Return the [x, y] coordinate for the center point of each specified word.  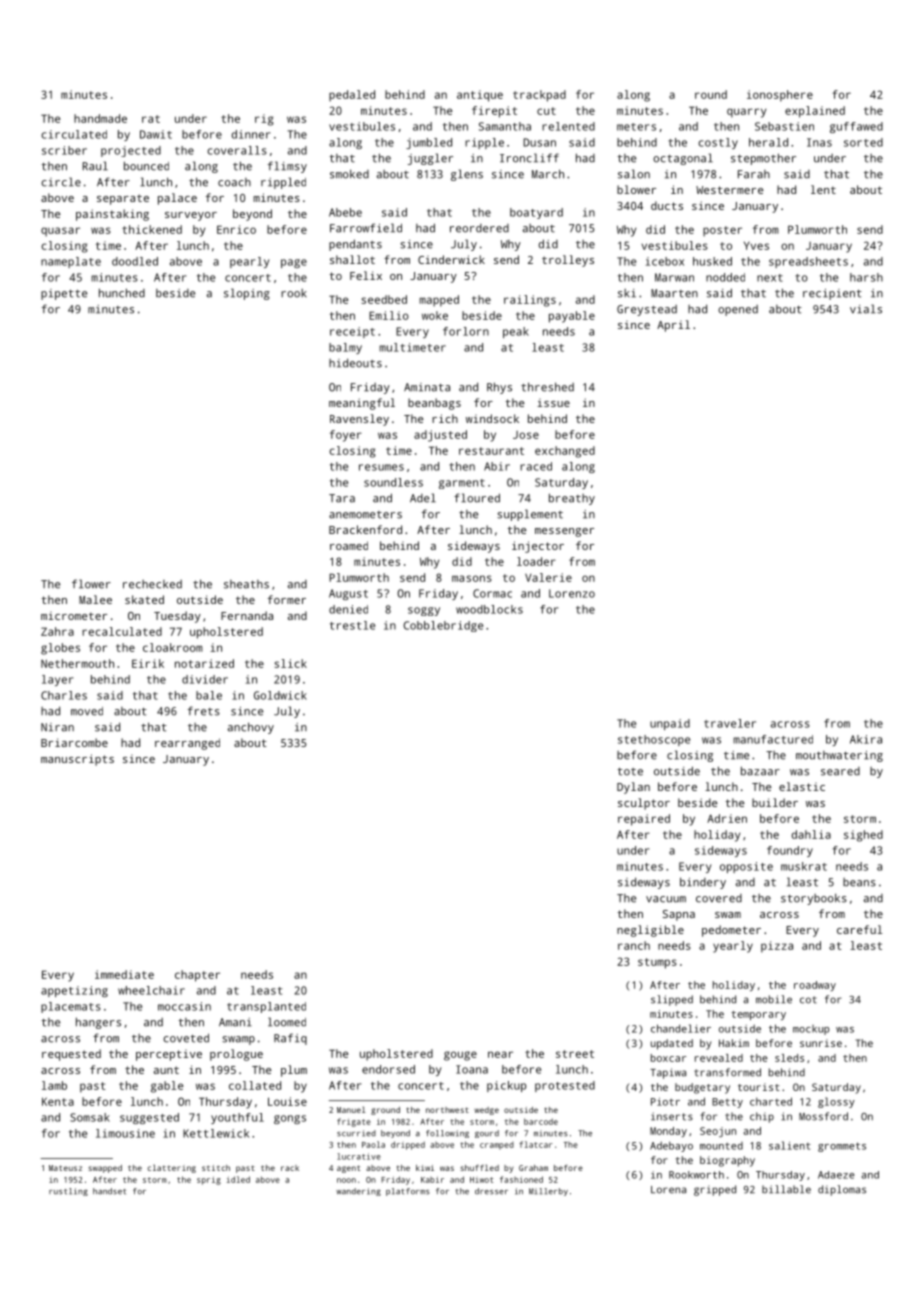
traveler [730, 723]
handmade [100, 118]
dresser [491, 1191]
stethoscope [654, 740]
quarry [746, 113]
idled [238, 1179]
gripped [715, 1190]
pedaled [352, 96]
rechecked [152, 584]
